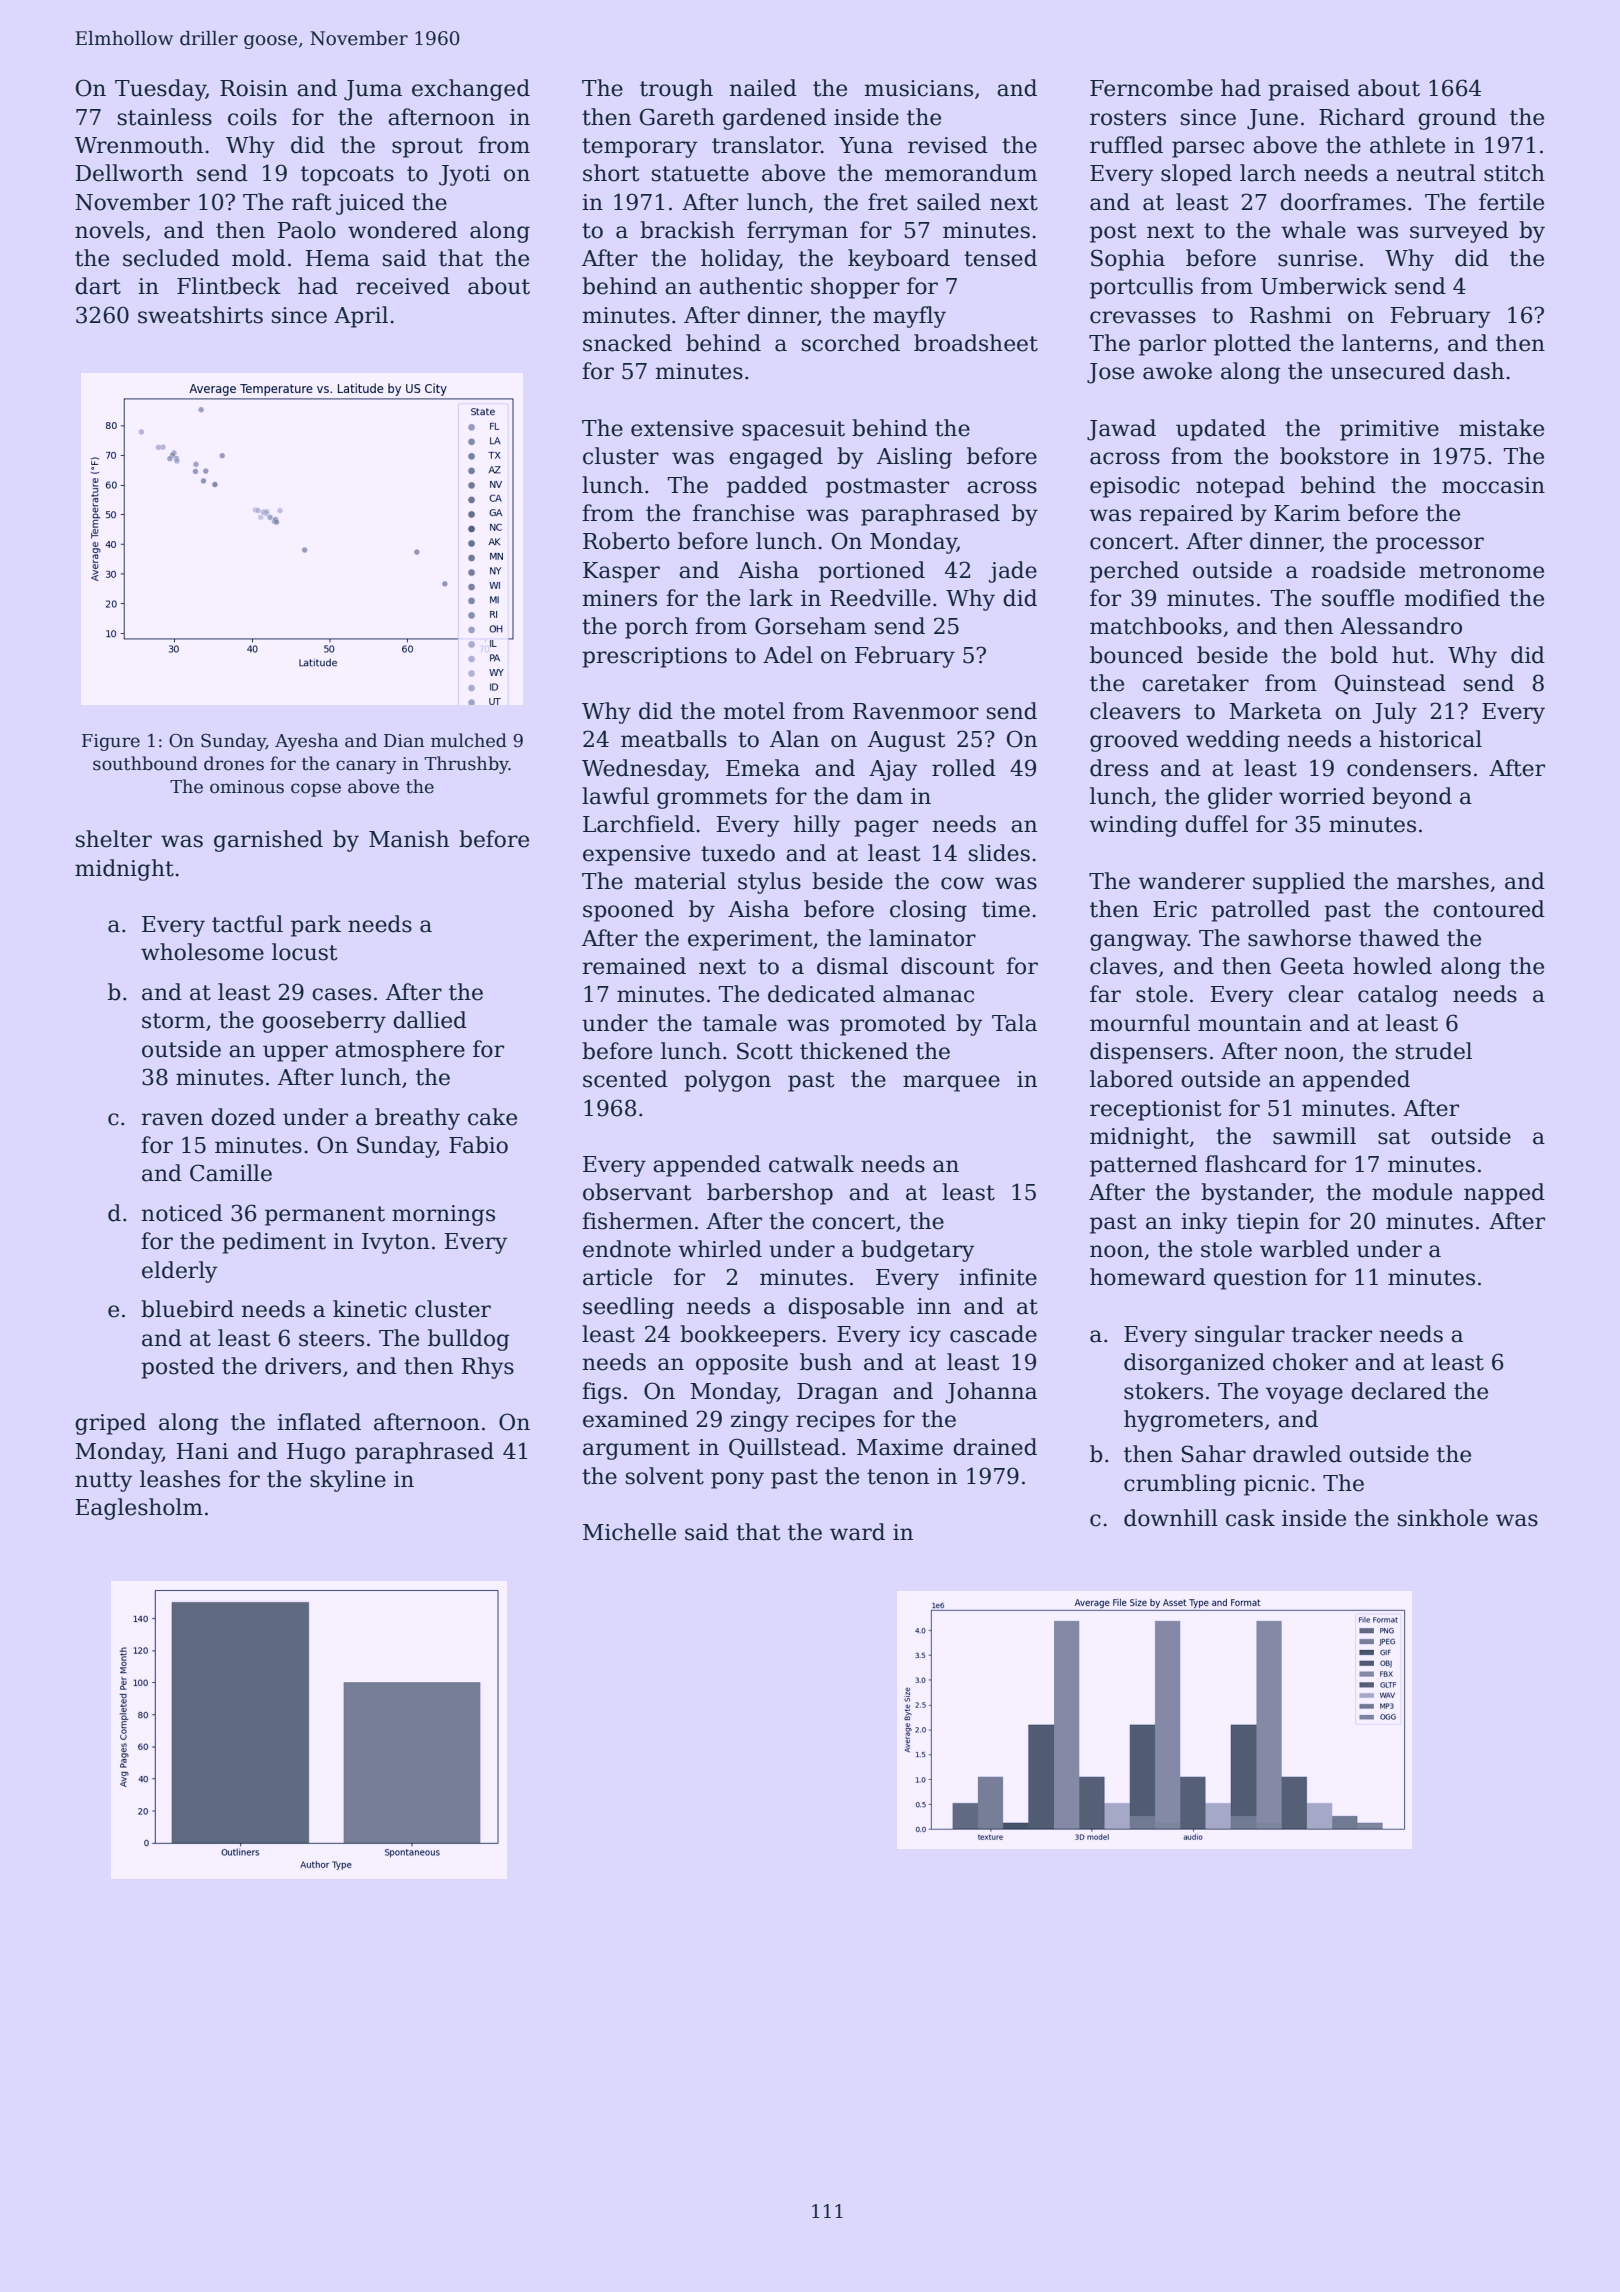  What do you see at coordinates (700, 174) in the document?
I see `statuette` at bounding box center [700, 174].
